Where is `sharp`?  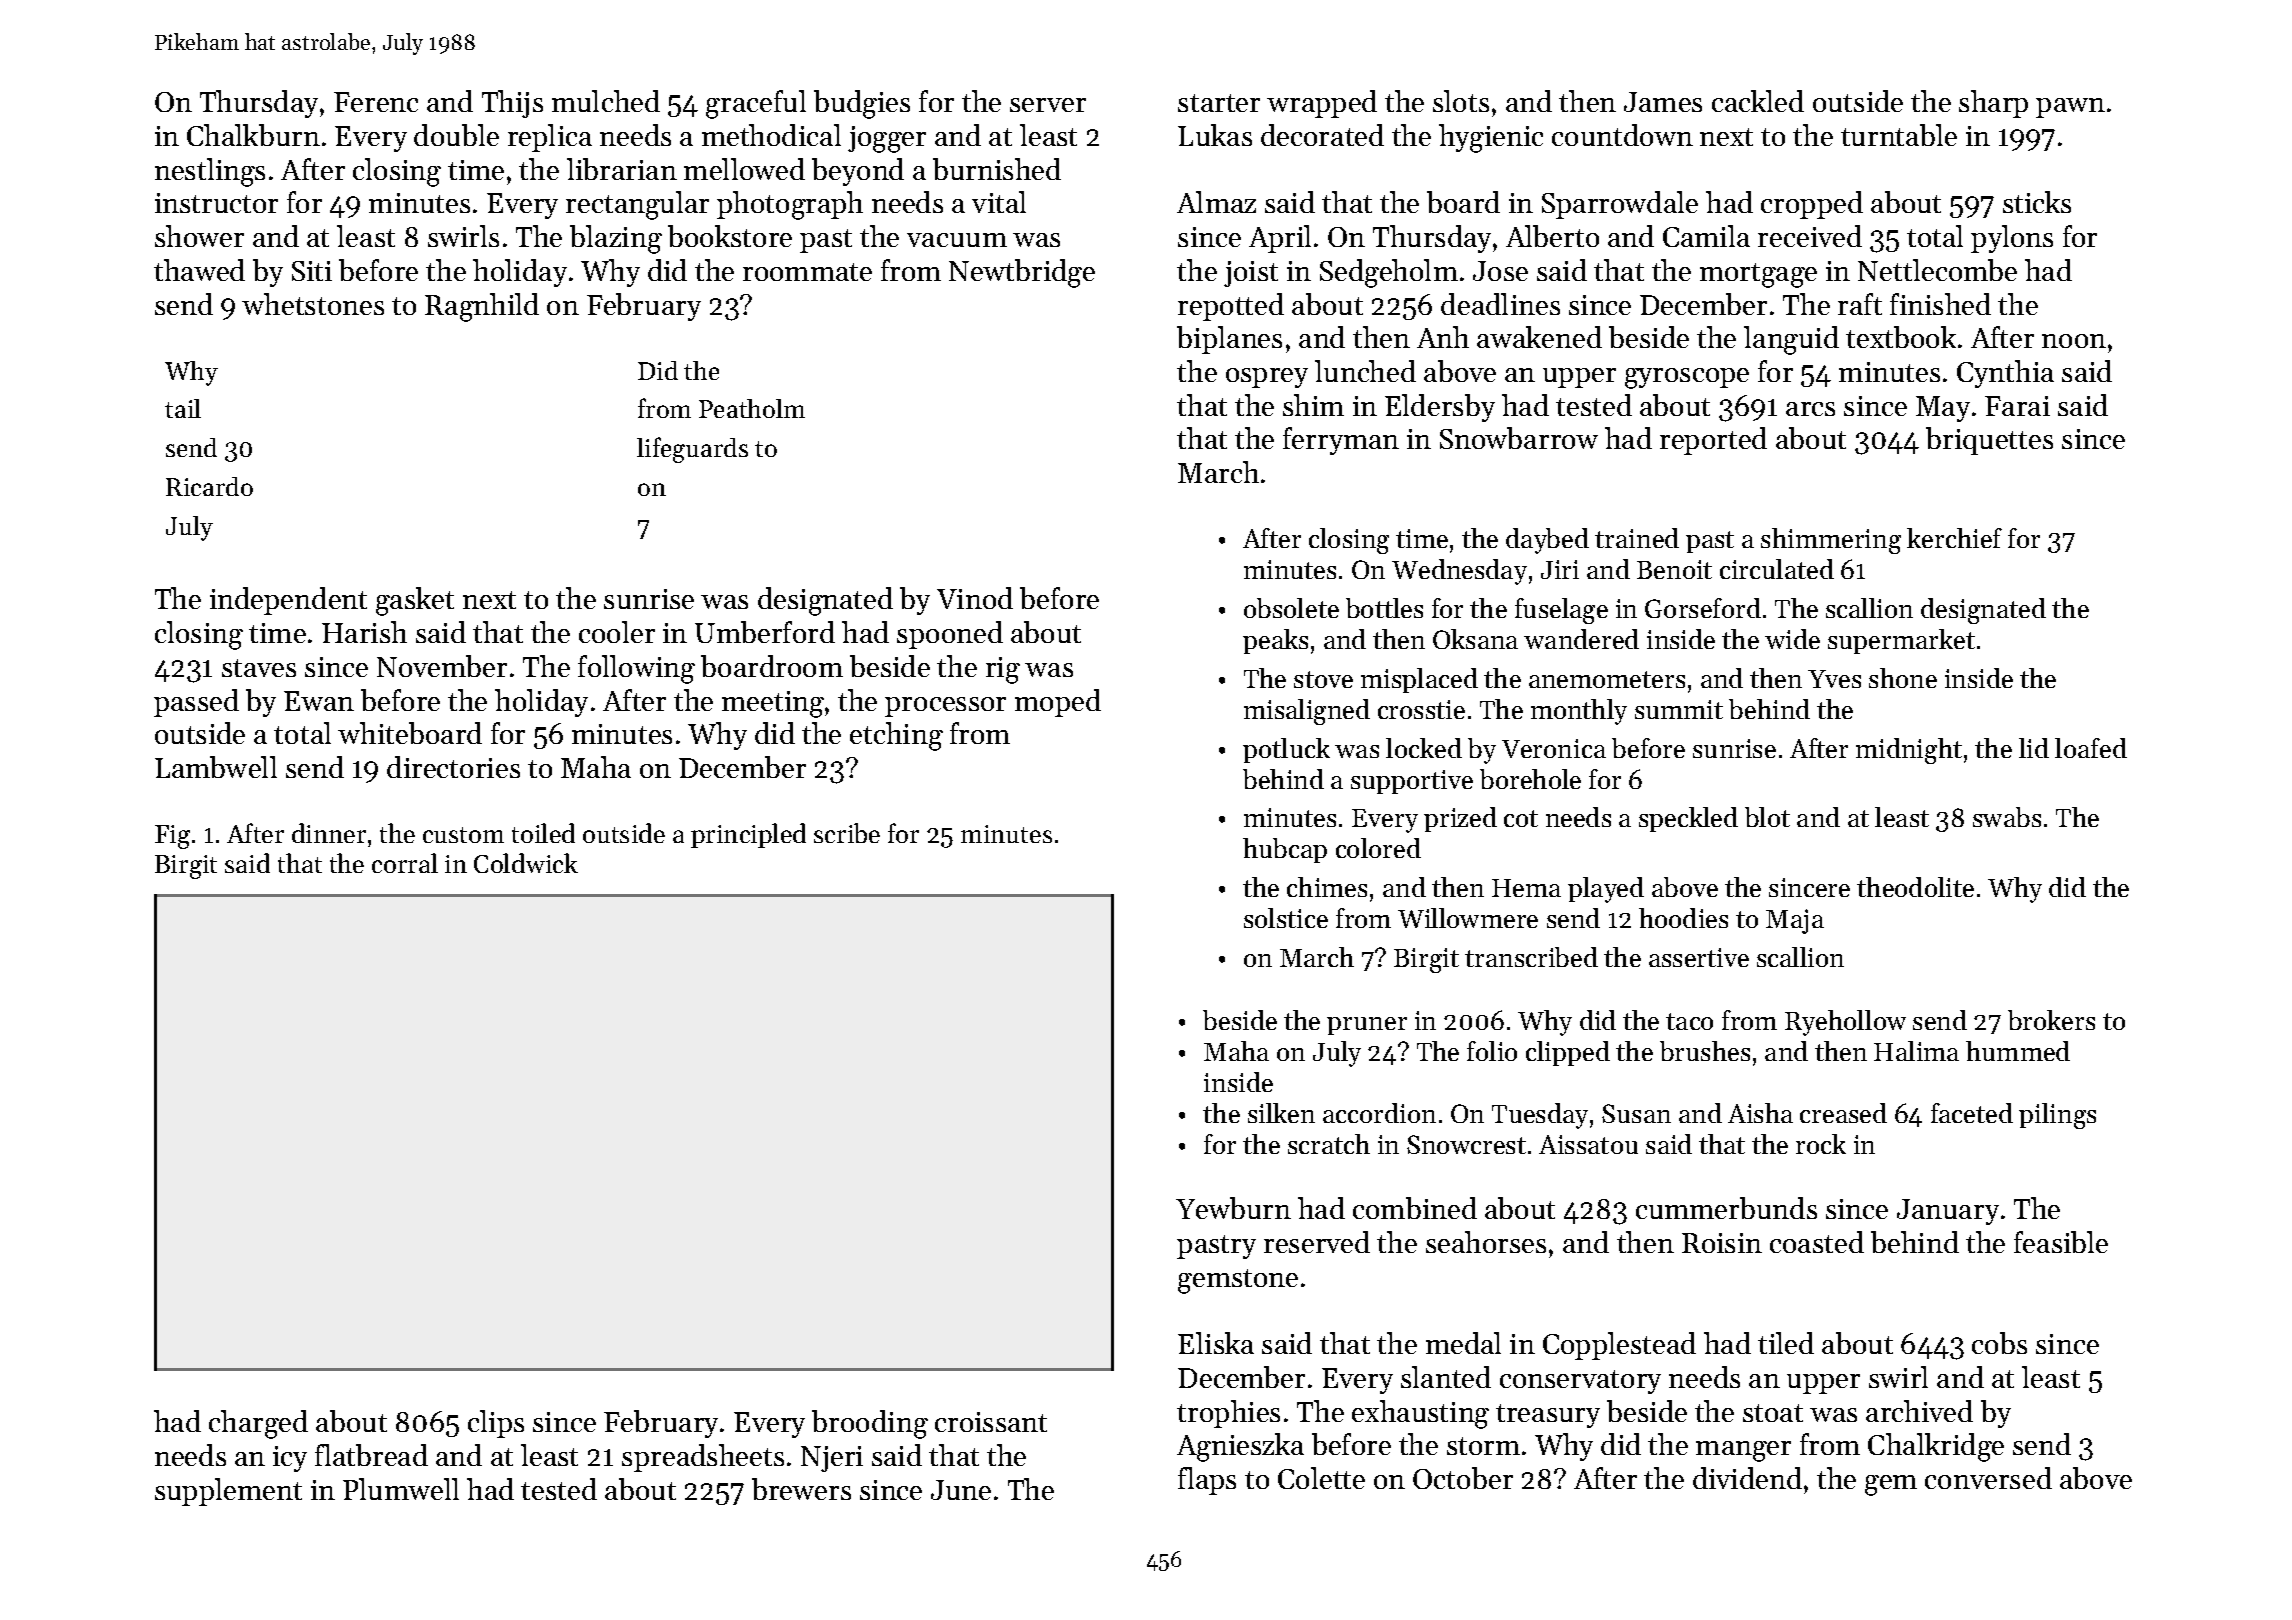 sharp is located at coordinates (1993, 104).
